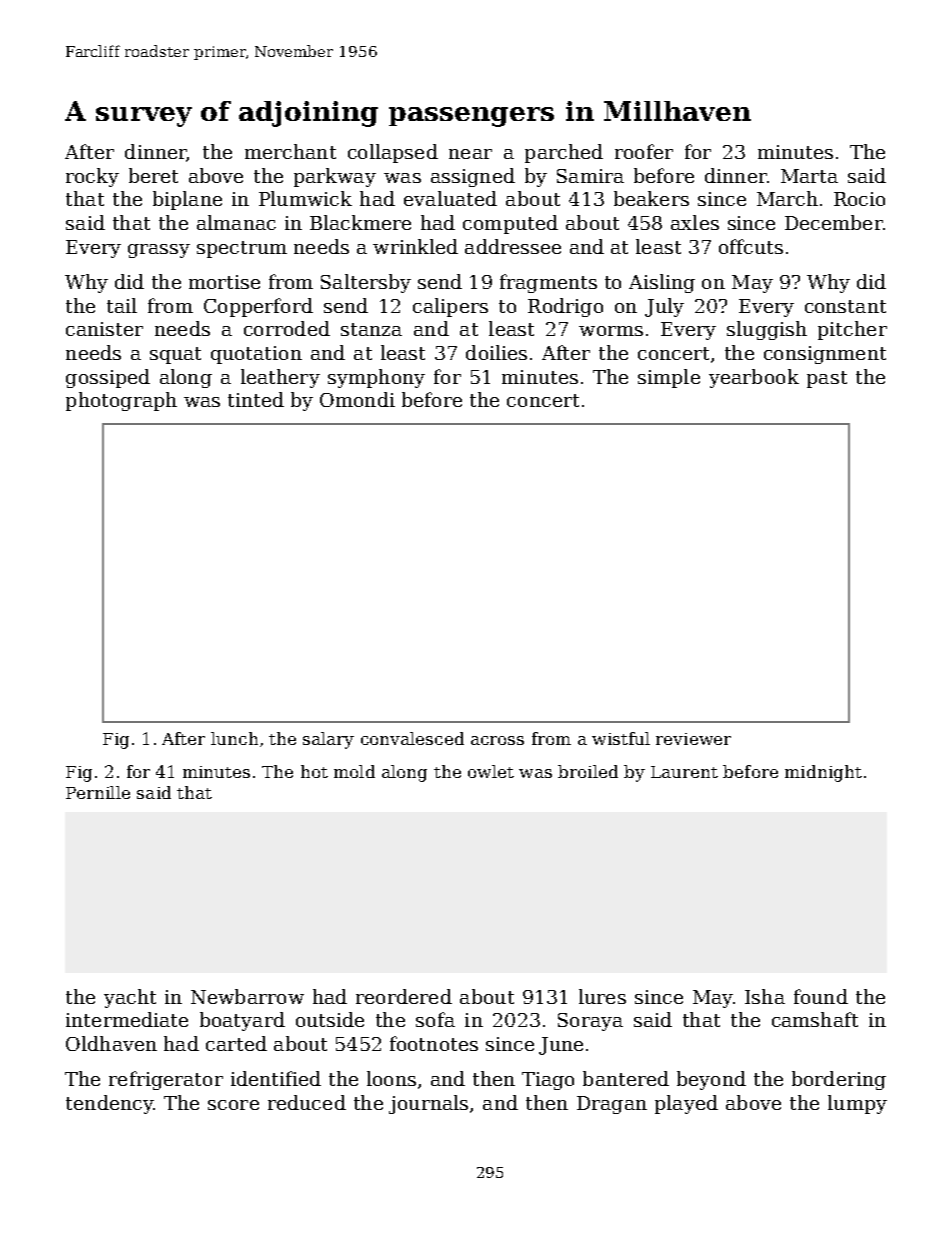  What do you see at coordinates (693, 739) in the screenshot?
I see `reviewer` at bounding box center [693, 739].
